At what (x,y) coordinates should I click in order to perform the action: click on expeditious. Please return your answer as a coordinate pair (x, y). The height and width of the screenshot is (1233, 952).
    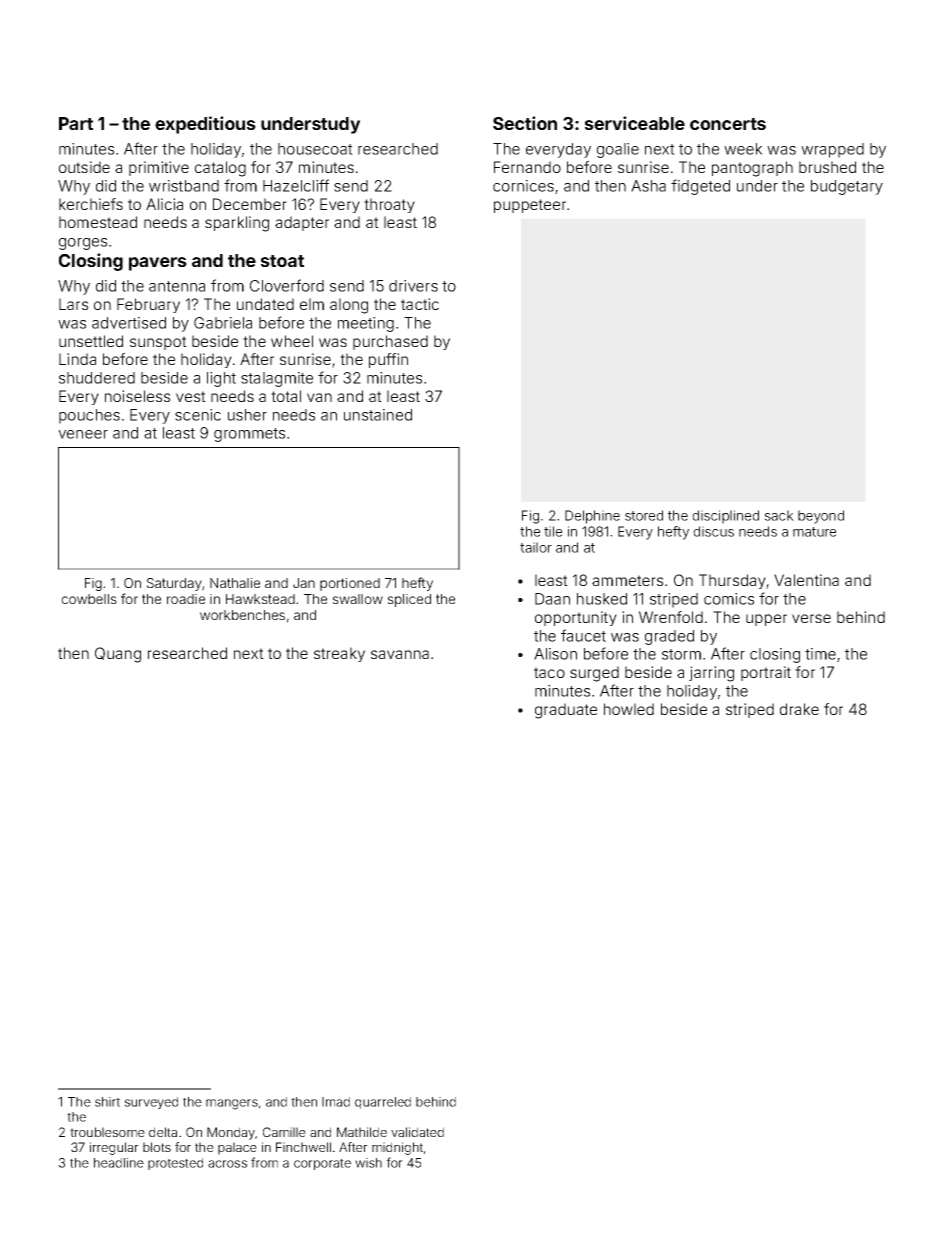
    Looking at the image, I should click on (205, 125).
